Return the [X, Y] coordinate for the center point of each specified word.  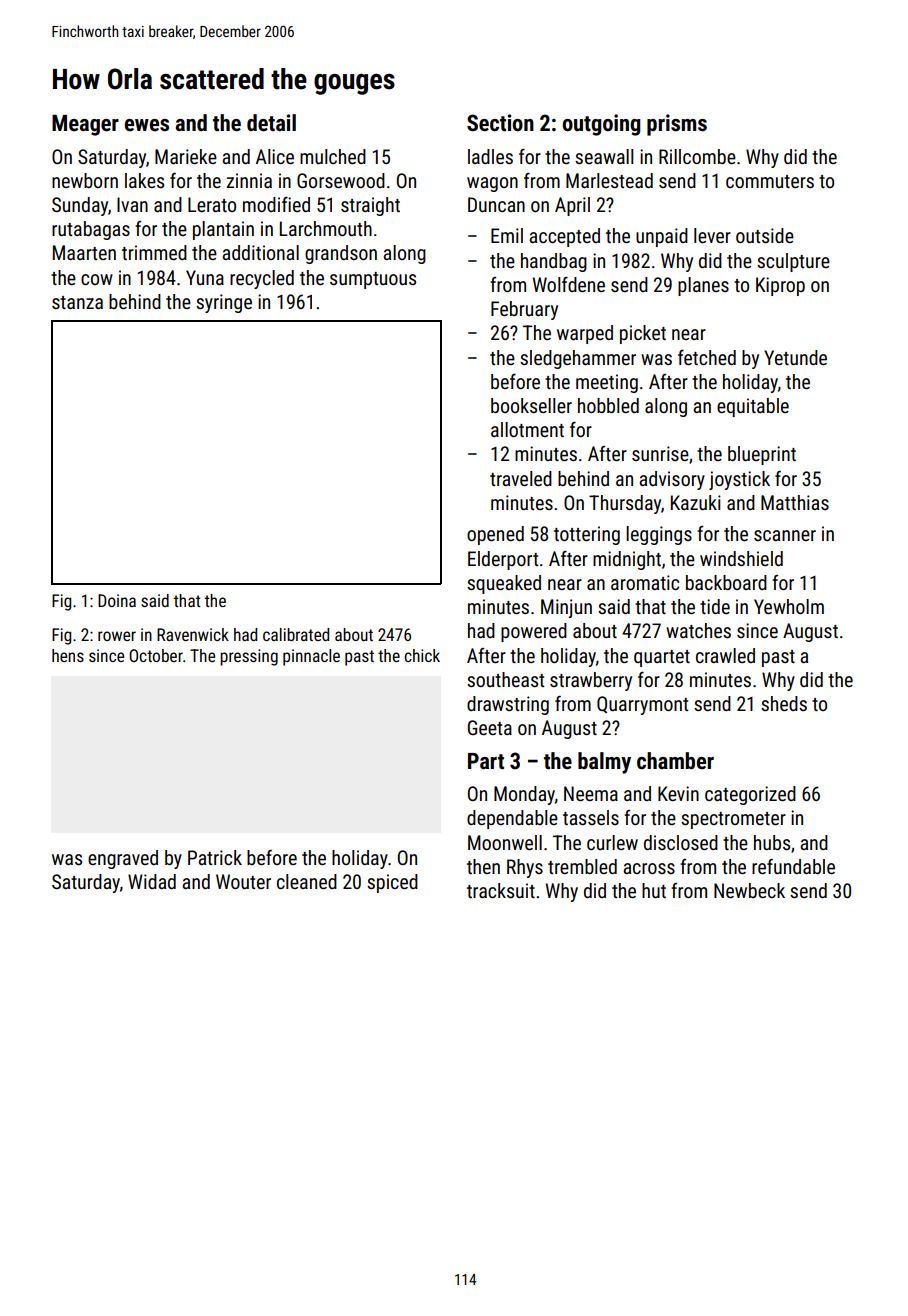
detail [271, 123]
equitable [753, 407]
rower [117, 636]
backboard [726, 582]
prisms [677, 125]
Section [500, 123]
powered [534, 632]
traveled [521, 478]
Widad [152, 881]
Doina [117, 600]
